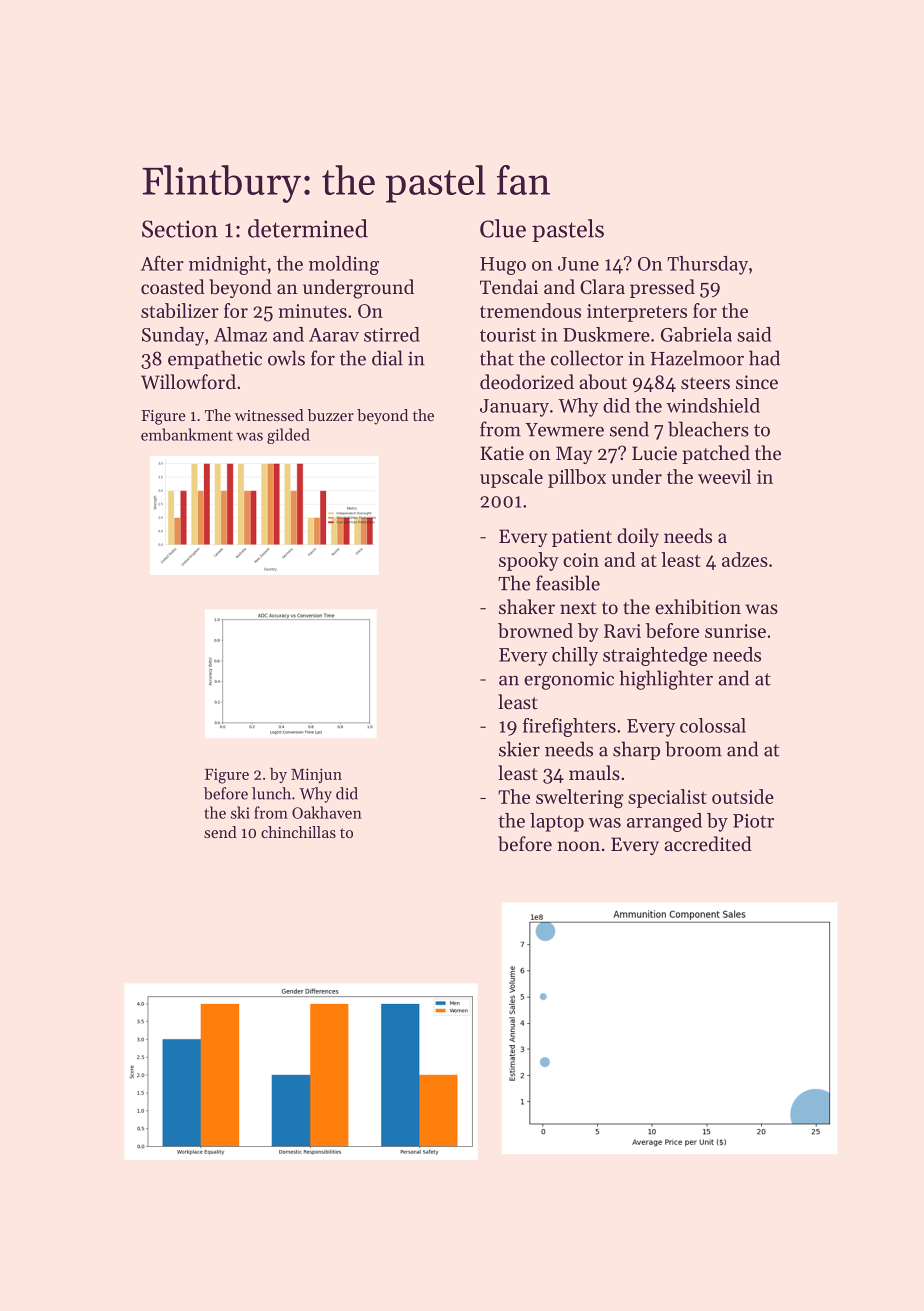 The height and width of the image is (1311, 924). What do you see at coordinates (662, 288) in the image?
I see `pressed` at bounding box center [662, 288].
